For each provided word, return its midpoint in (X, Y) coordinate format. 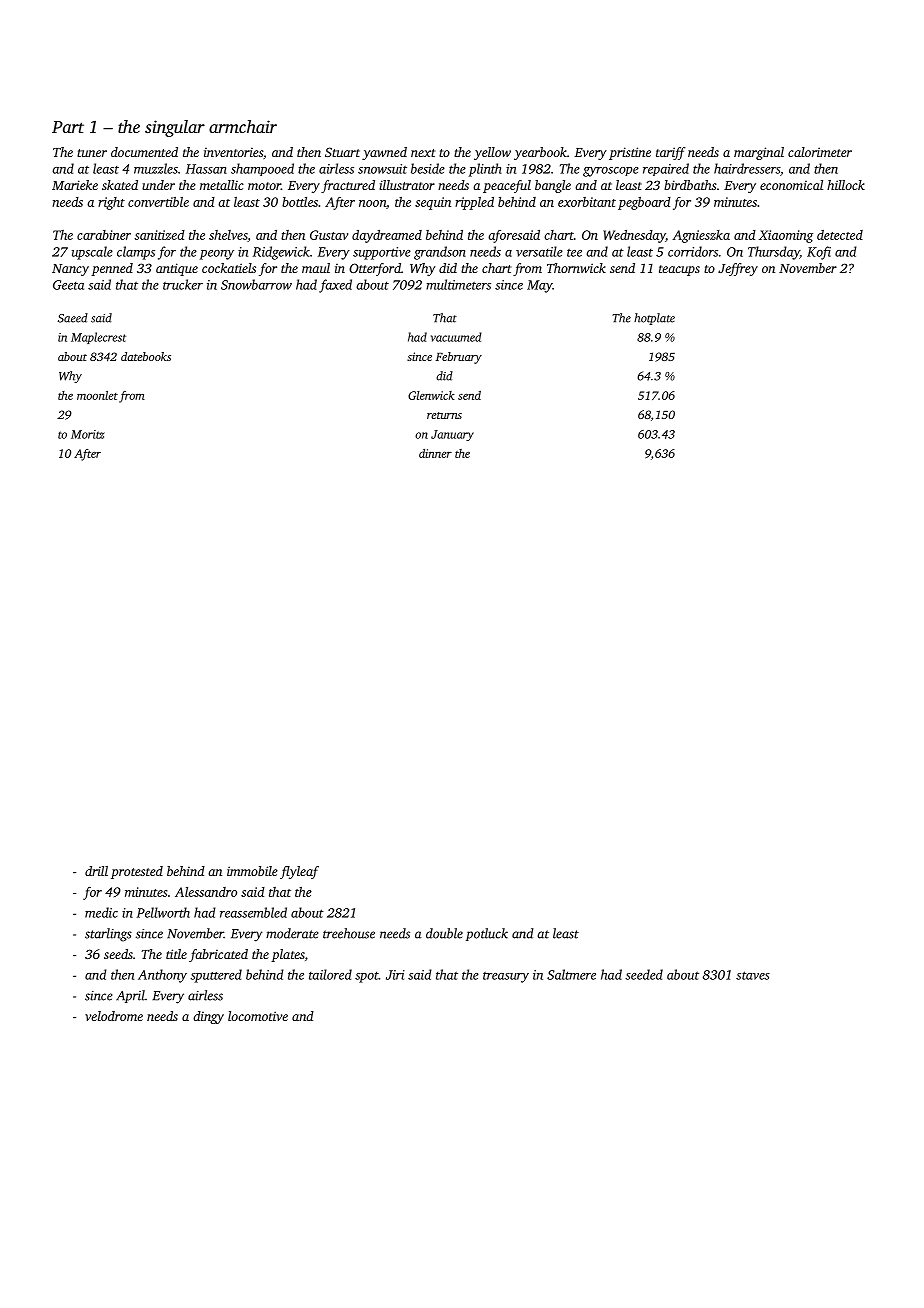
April (130, 996)
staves (753, 975)
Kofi (819, 253)
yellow (492, 153)
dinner (435, 453)
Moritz (88, 434)
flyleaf (299, 872)
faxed (335, 286)
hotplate (654, 319)
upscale (92, 253)
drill (96, 871)
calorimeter (820, 152)
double (444, 933)
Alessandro (206, 892)
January (452, 435)
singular (175, 128)
